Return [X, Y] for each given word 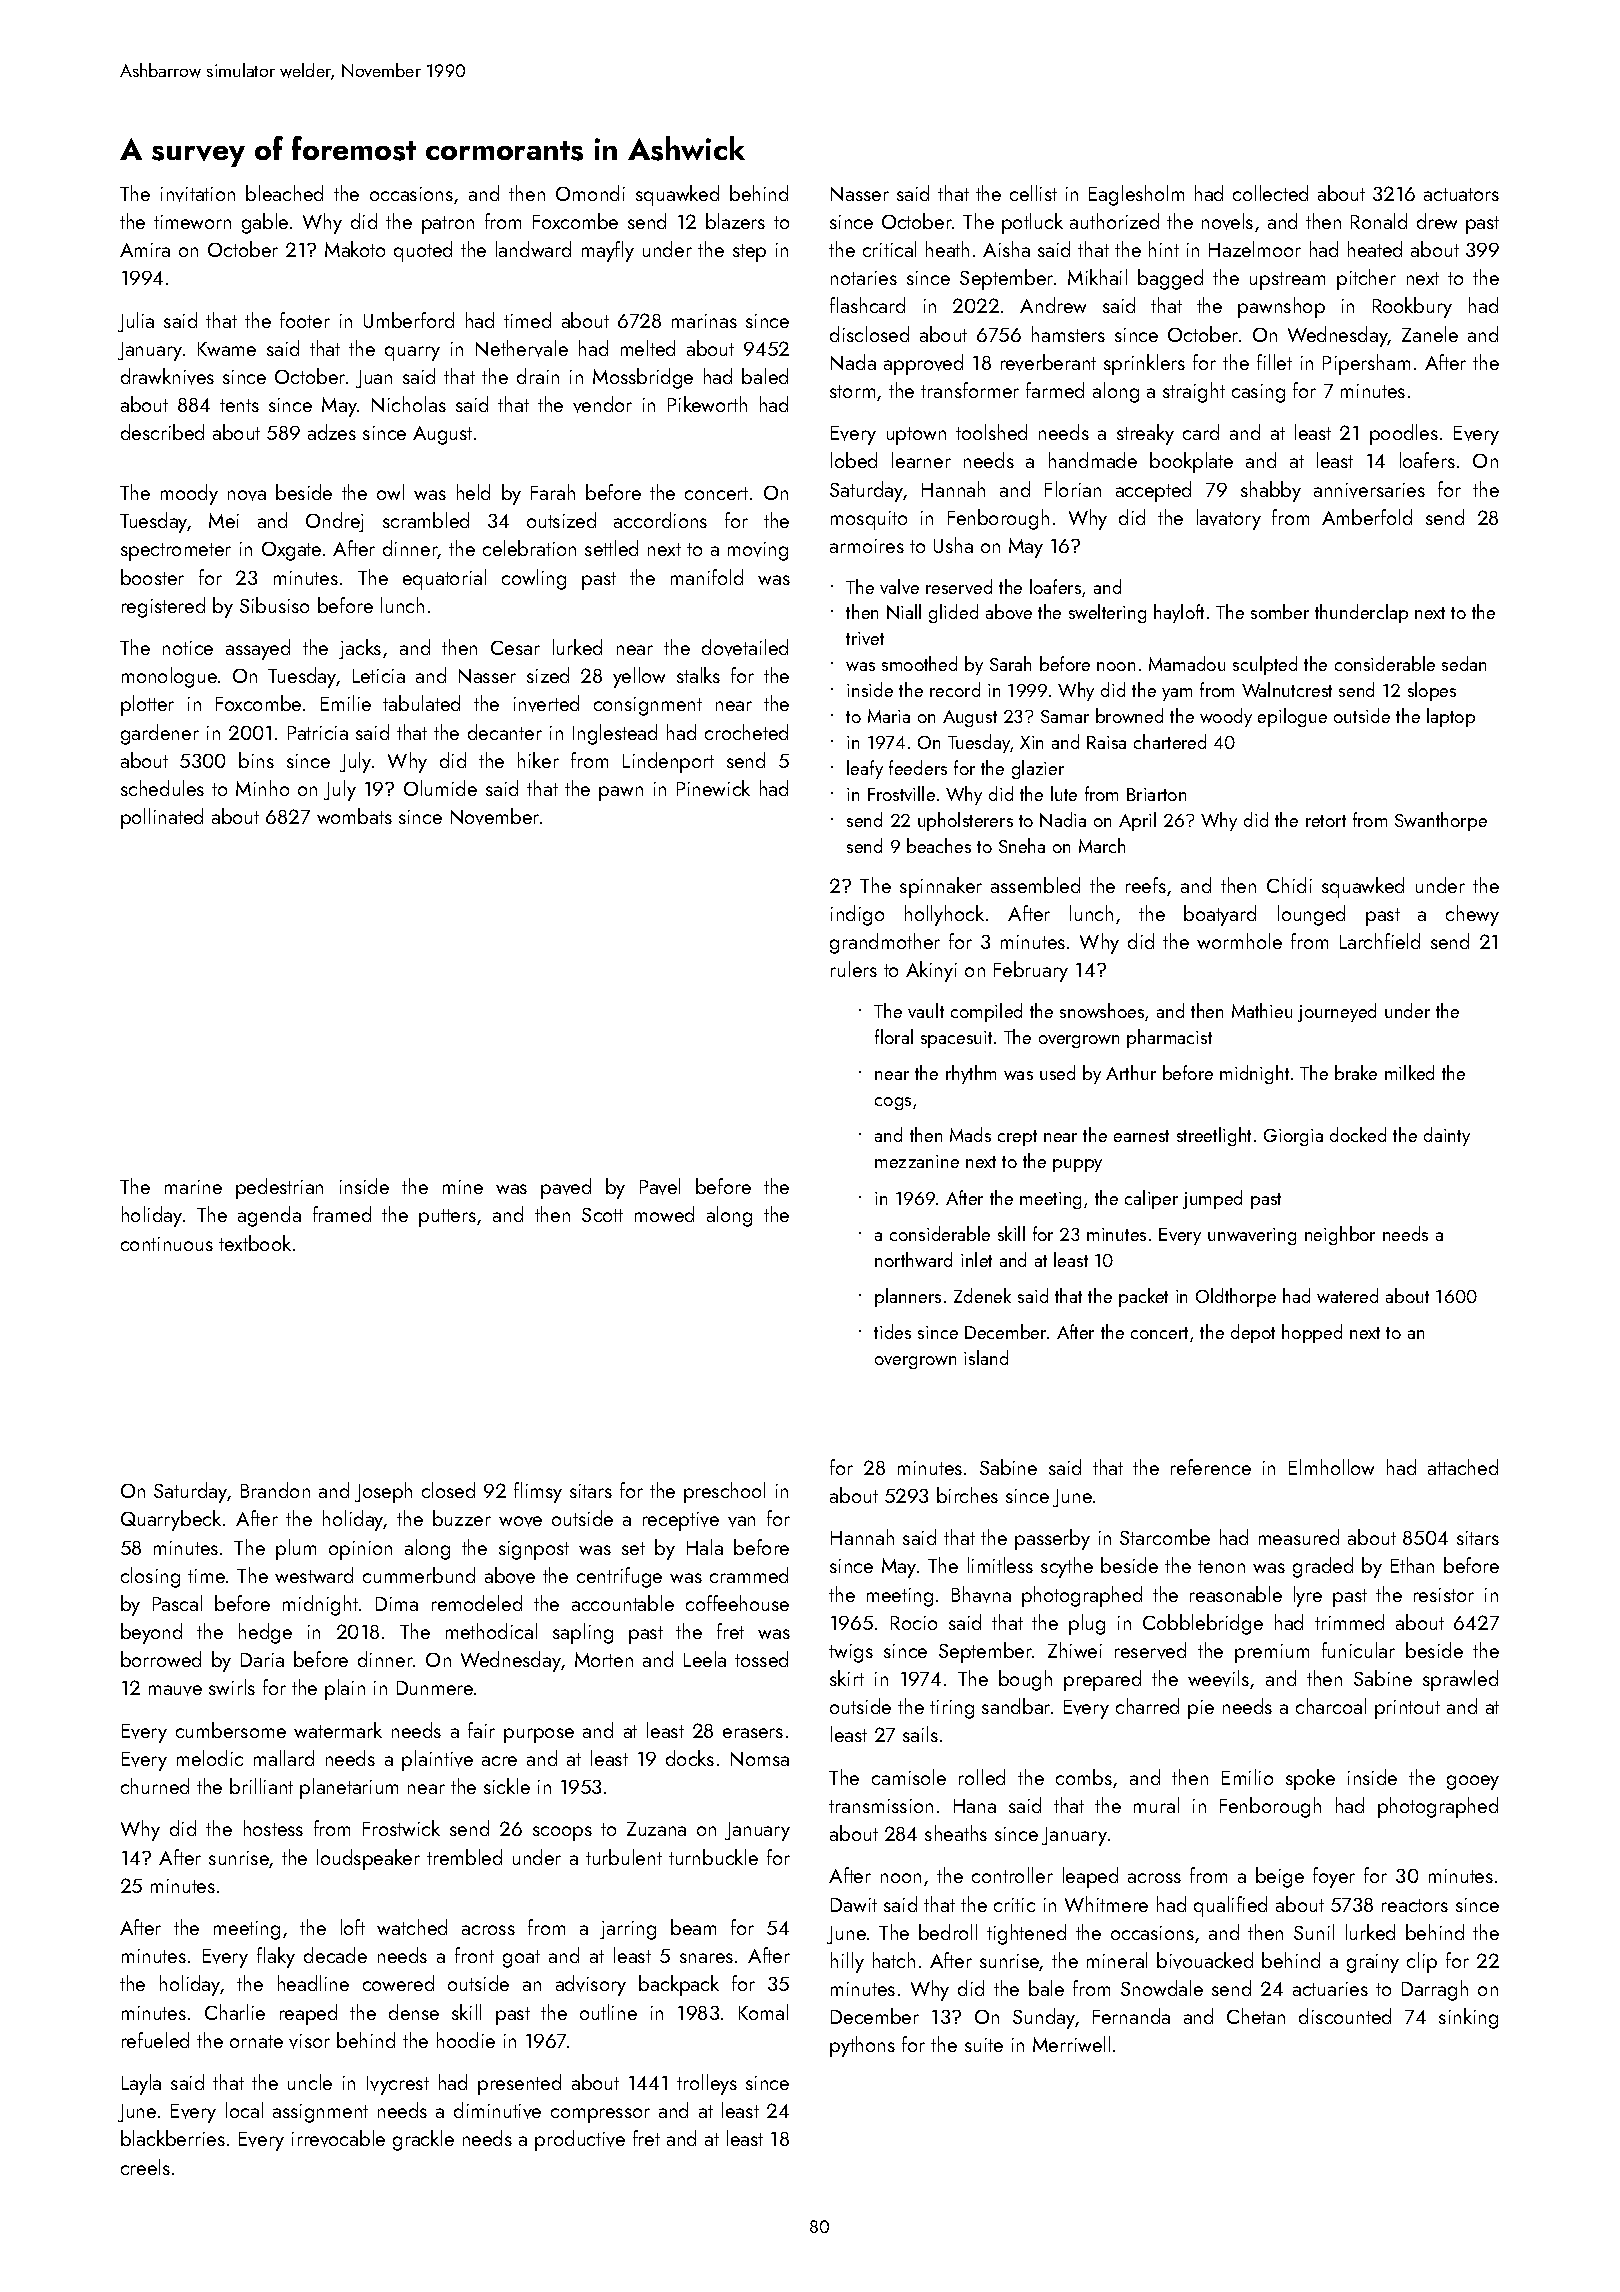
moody [189, 494]
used [1057, 1072]
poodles [1404, 434]
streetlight [1214, 1136]
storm [852, 391]
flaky [276, 1957]
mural [1156, 1805]
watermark [338, 1730]
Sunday [1044, 2018]
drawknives [167, 376]
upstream [1287, 281]
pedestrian [279, 1188]
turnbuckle [713, 1857]
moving [758, 551]
